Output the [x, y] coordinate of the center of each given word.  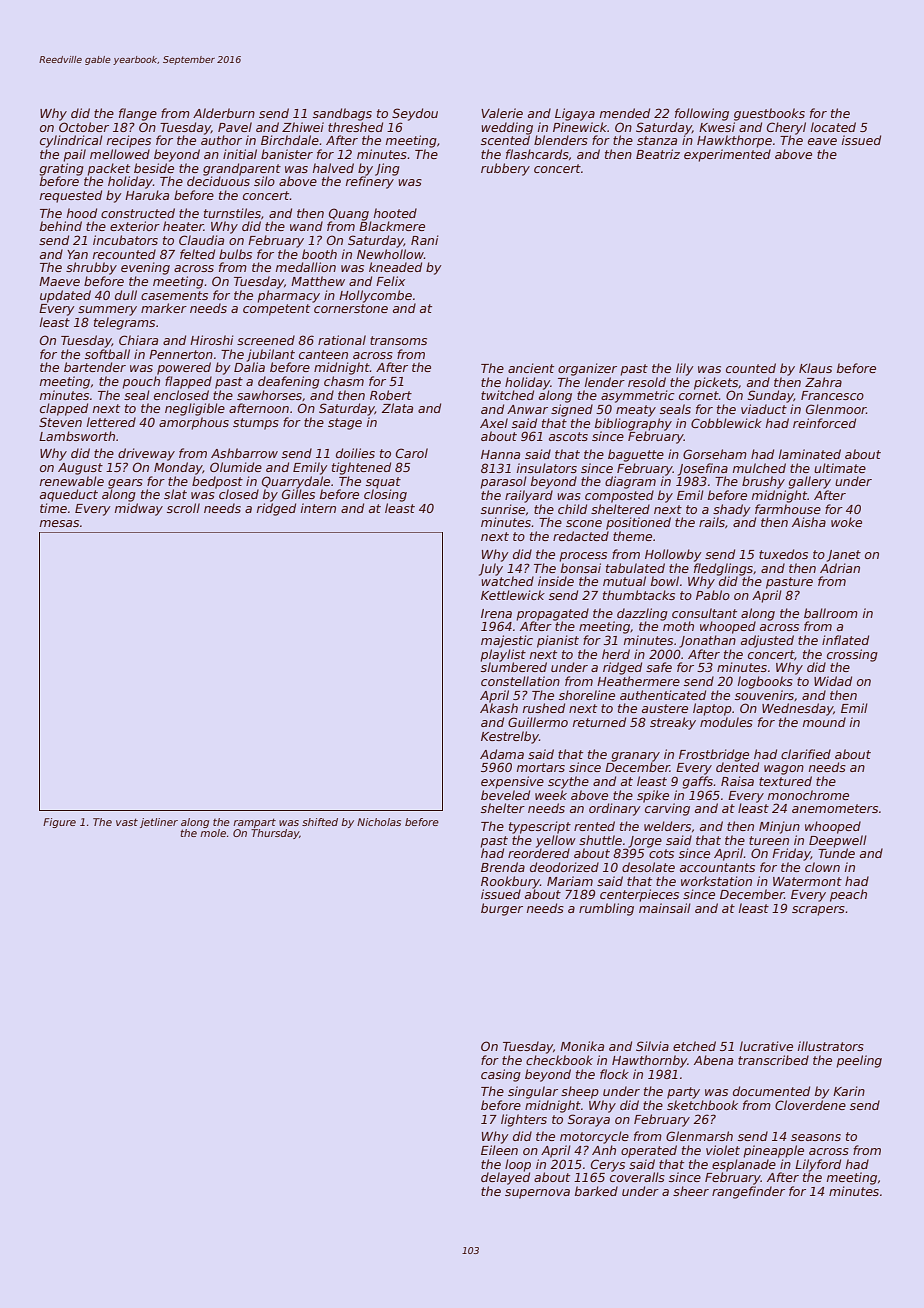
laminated [810, 454]
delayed [505, 1178]
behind [61, 226]
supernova [537, 1194]
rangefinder [748, 1192]
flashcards [537, 154]
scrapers [818, 911]
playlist [503, 655]
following [702, 114]
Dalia [249, 367]
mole [213, 833]
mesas [59, 523]
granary [636, 757]
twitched [507, 395]
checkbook [559, 1060]
